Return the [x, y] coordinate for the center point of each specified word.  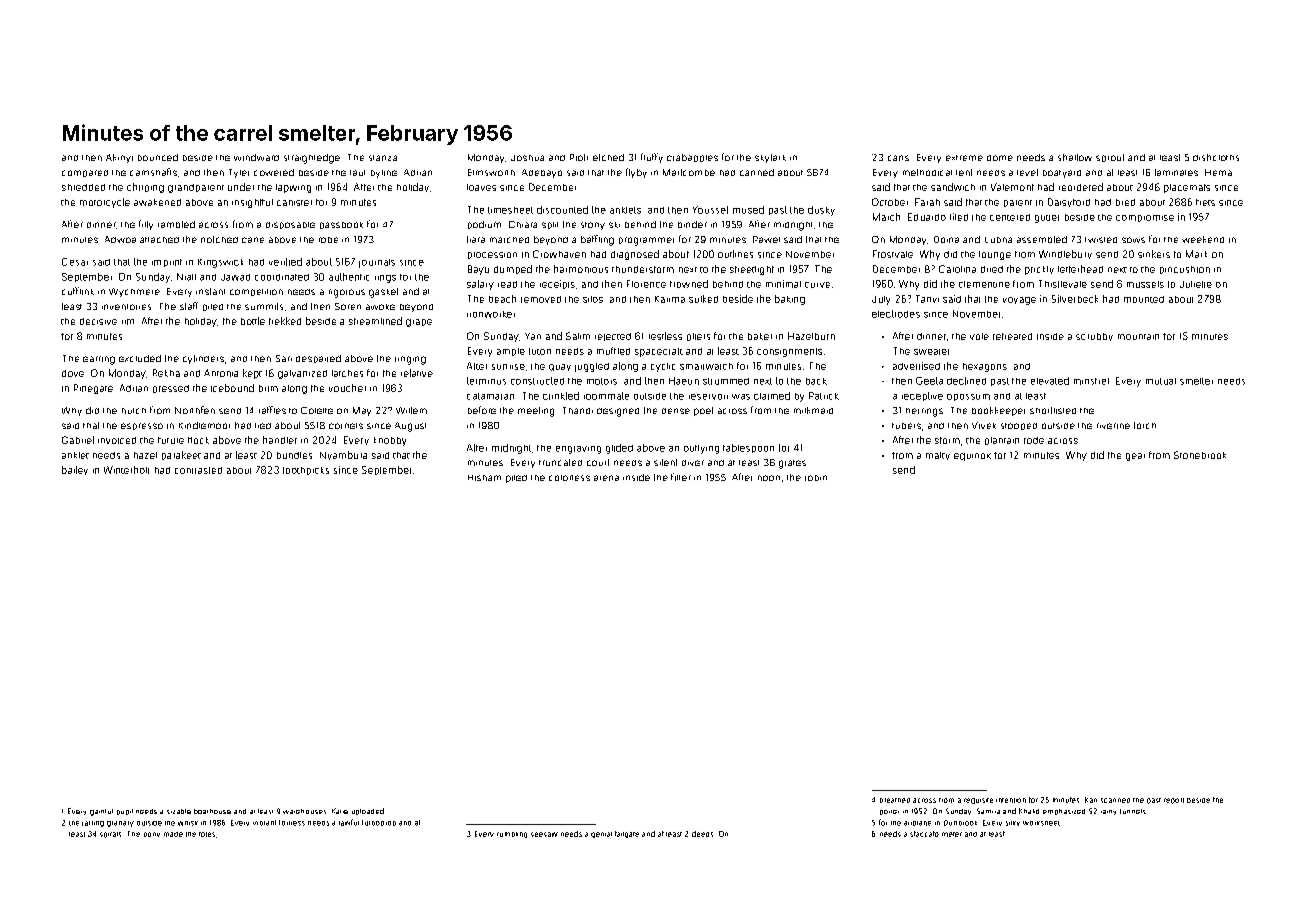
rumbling [512, 835]
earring [99, 360]
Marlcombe [689, 172]
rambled [176, 224]
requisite [978, 801]
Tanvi [927, 299]
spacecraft [659, 352]
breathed [895, 800]
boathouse [212, 811]
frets [1205, 202]
